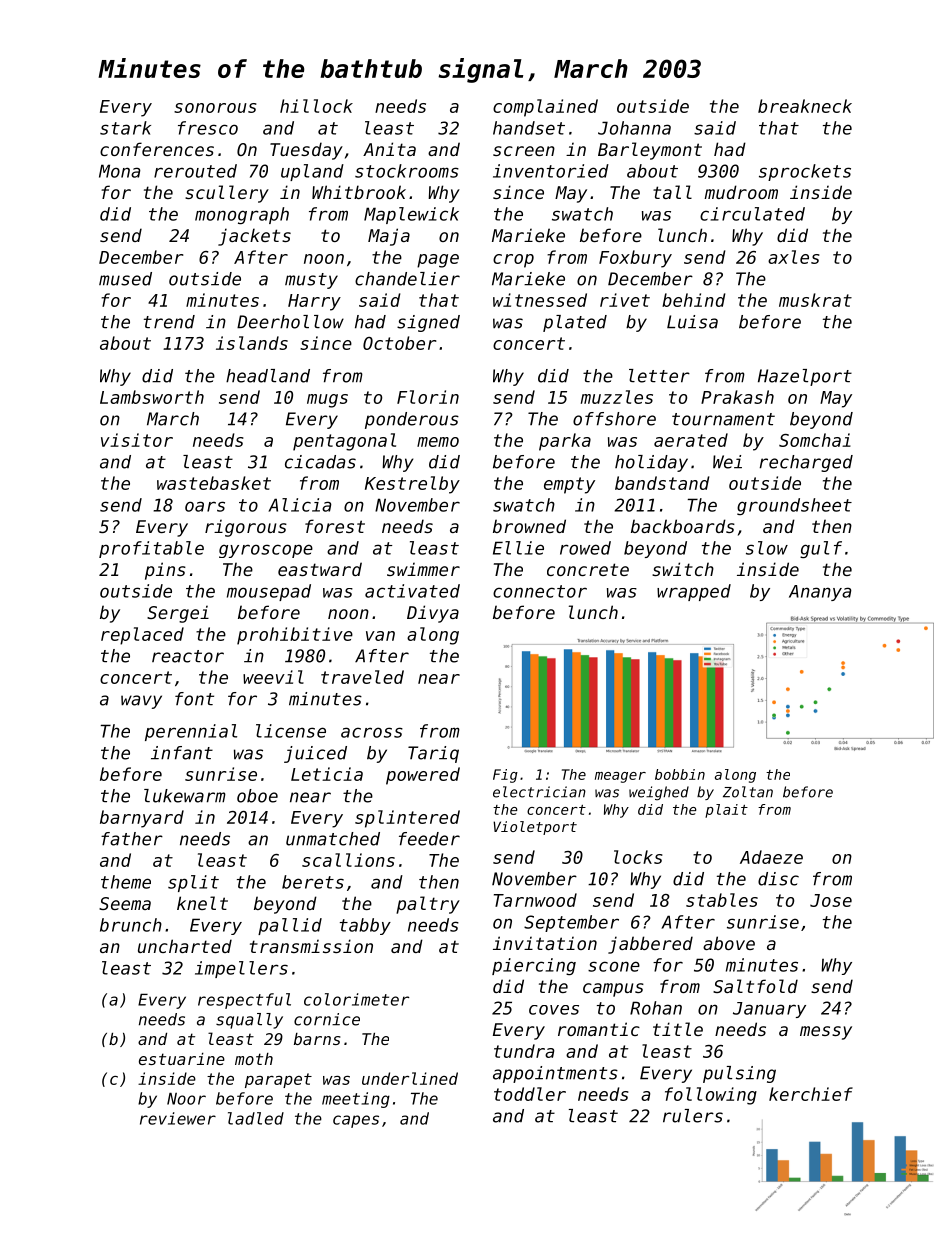 The height and width of the page is (1233, 952). What do you see at coordinates (202, 903) in the page?
I see `knelt` at bounding box center [202, 903].
